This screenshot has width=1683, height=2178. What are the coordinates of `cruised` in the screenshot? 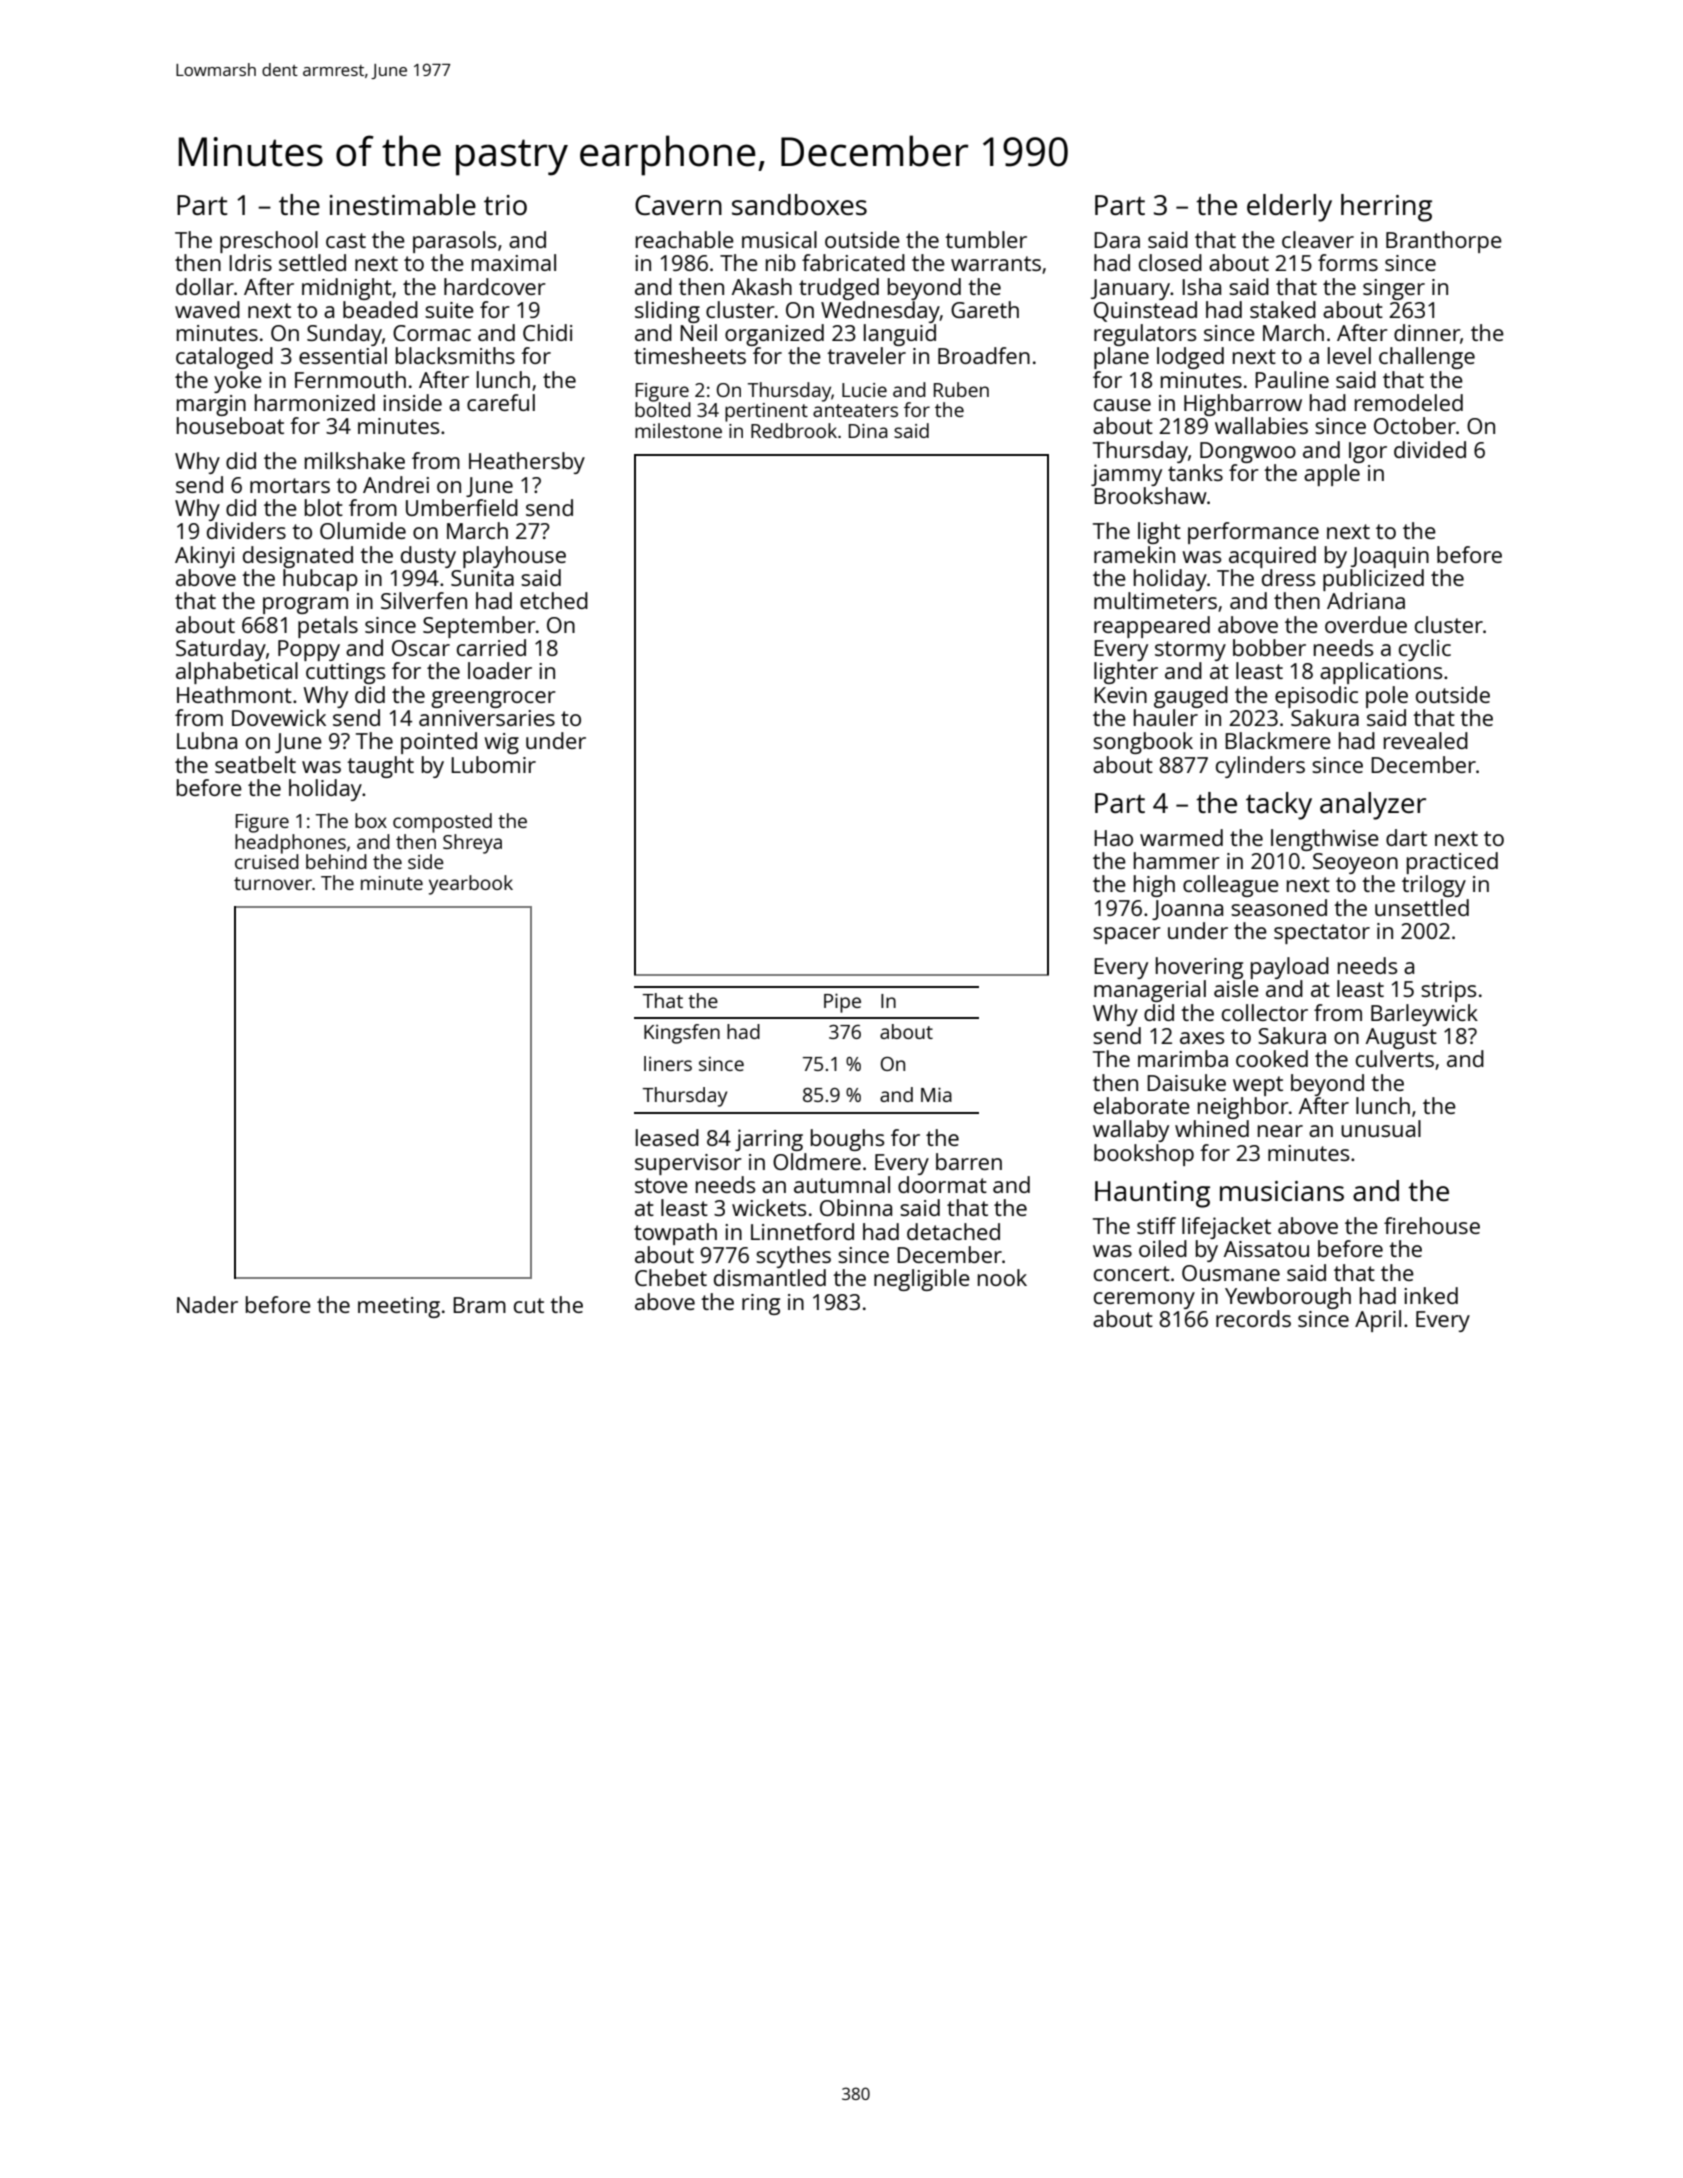 It's located at (267, 861).
